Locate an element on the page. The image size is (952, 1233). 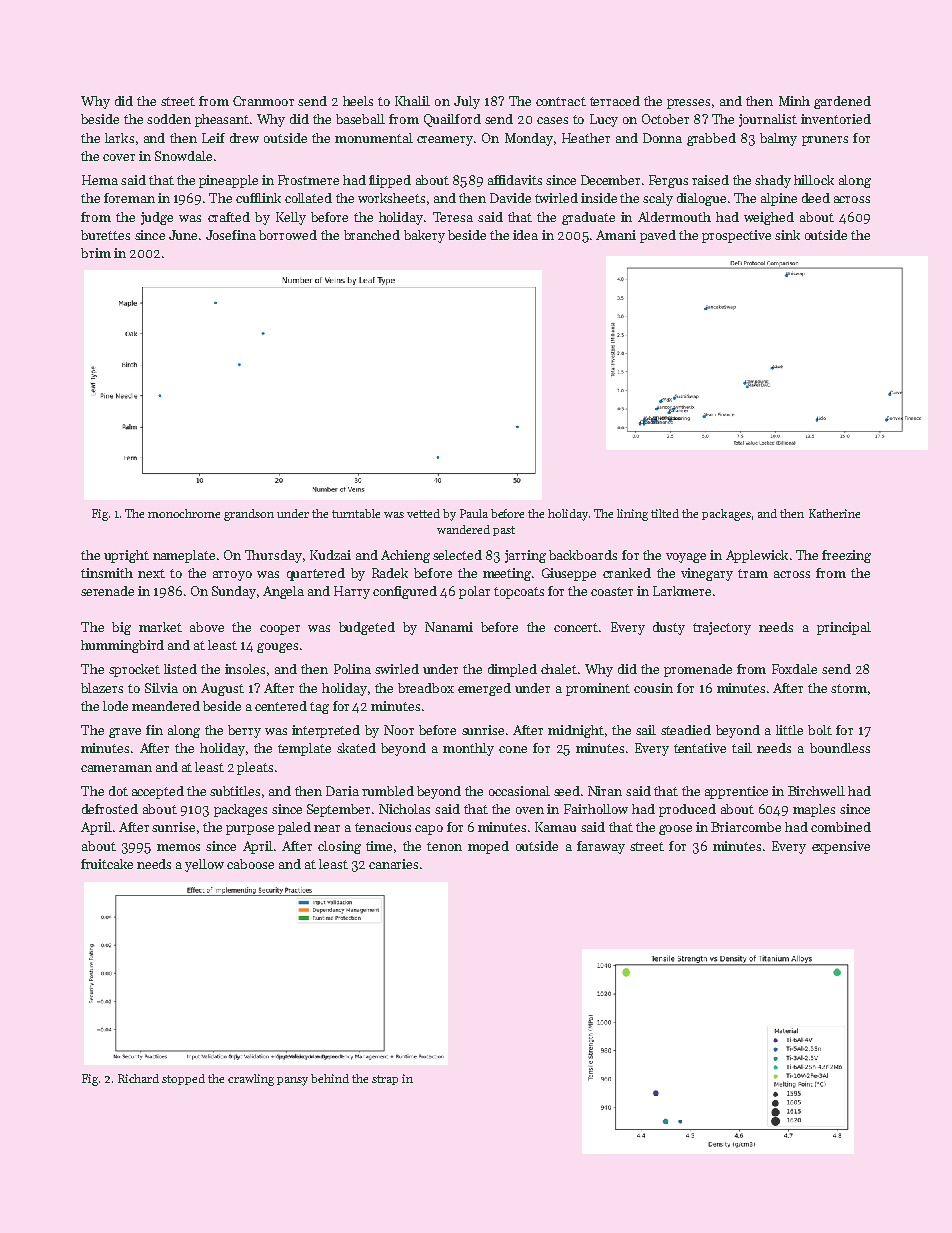
Minh is located at coordinates (794, 101).
